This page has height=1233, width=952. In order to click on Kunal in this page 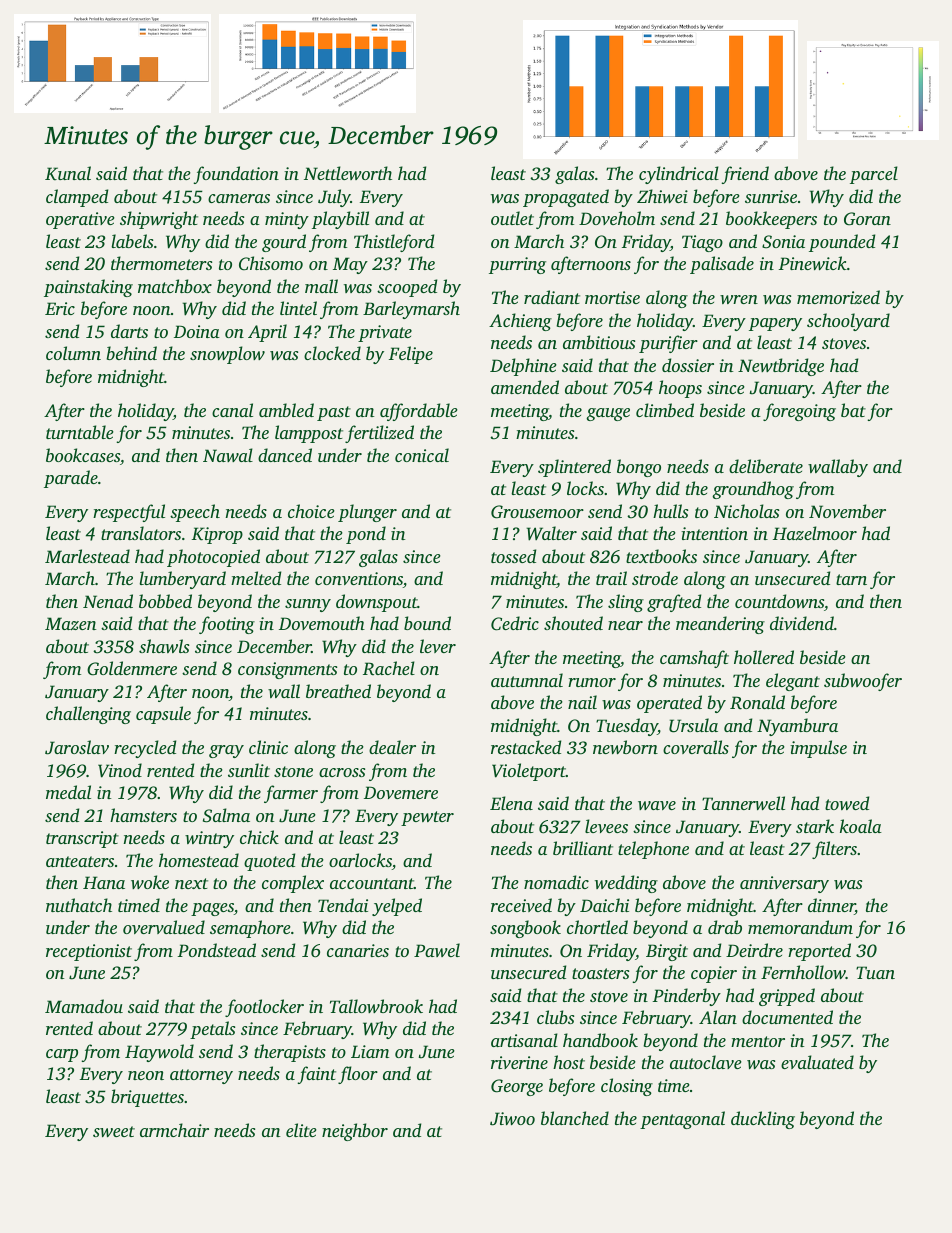, I will do `click(68, 173)`.
